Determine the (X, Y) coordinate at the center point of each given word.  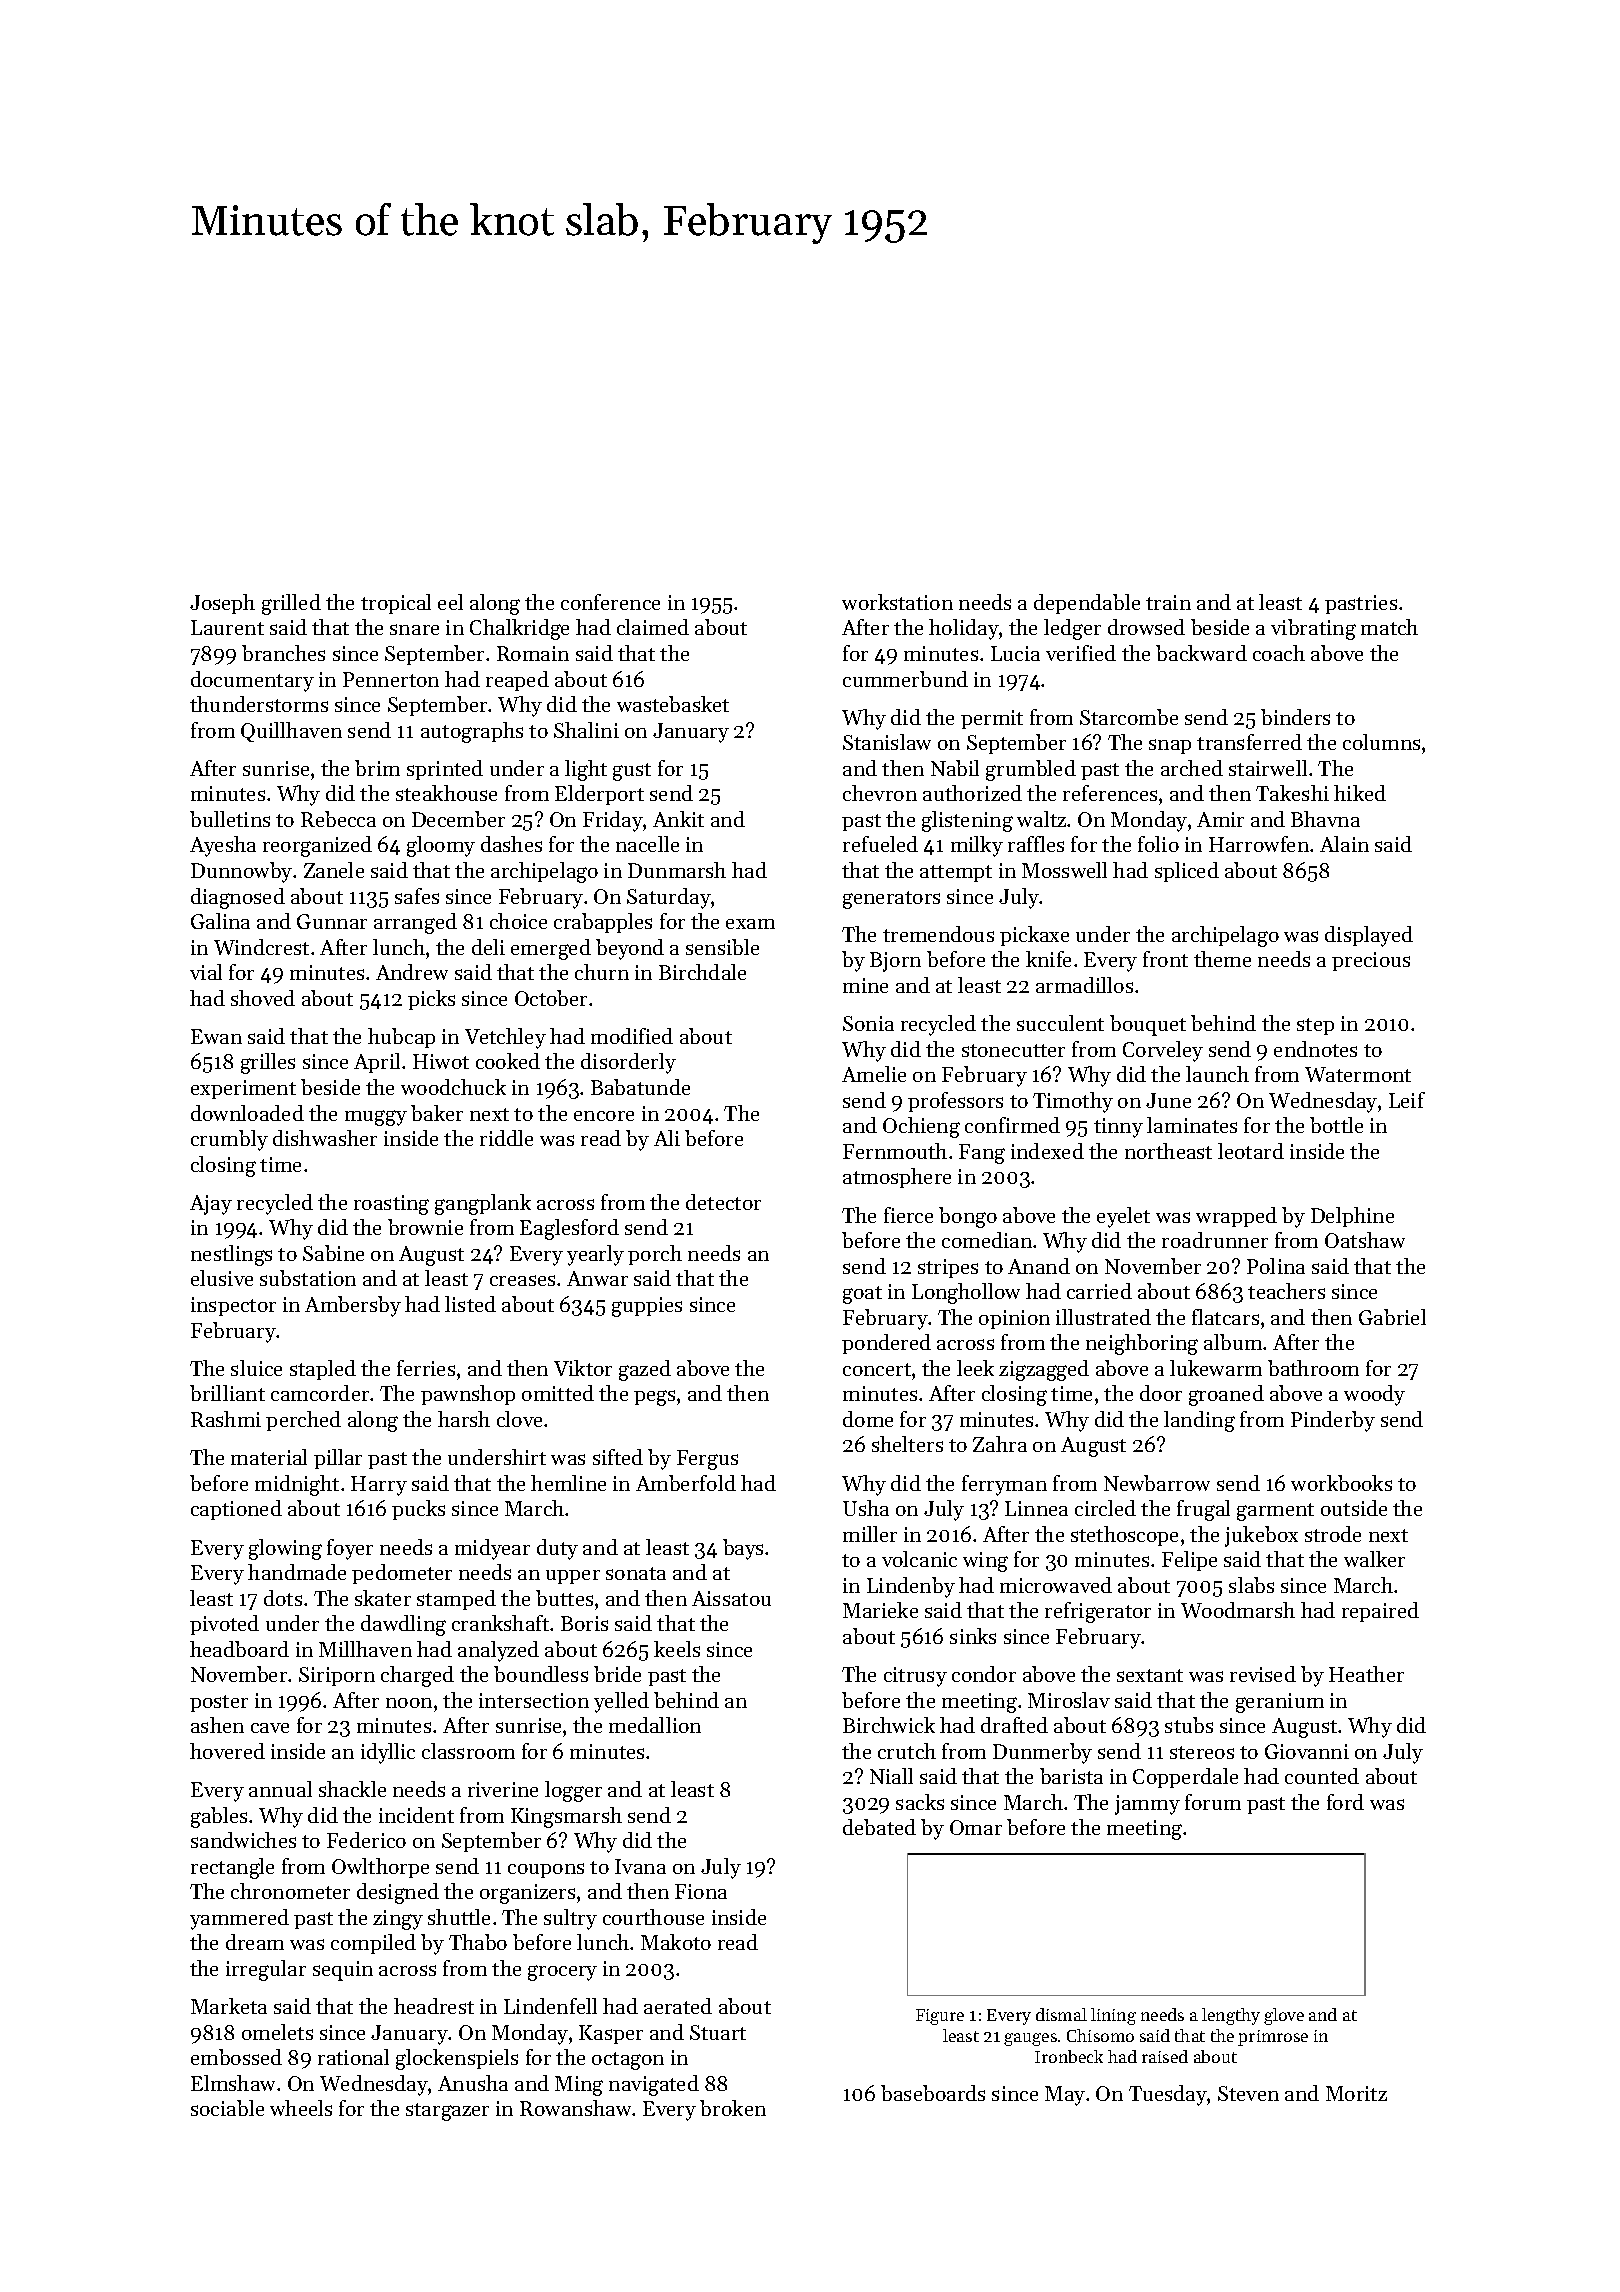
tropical (396, 604)
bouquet (1148, 1025)
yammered (239, 1919)
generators (891, 900)
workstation (897, 602)
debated (879, 1827)
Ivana (640, 1866)
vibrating (1313, 629)
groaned (1226, 1395)
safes (417, 896)
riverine (503, 1789)
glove (1284, 2016)
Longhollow (966, 1293)
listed (470, 1304)
